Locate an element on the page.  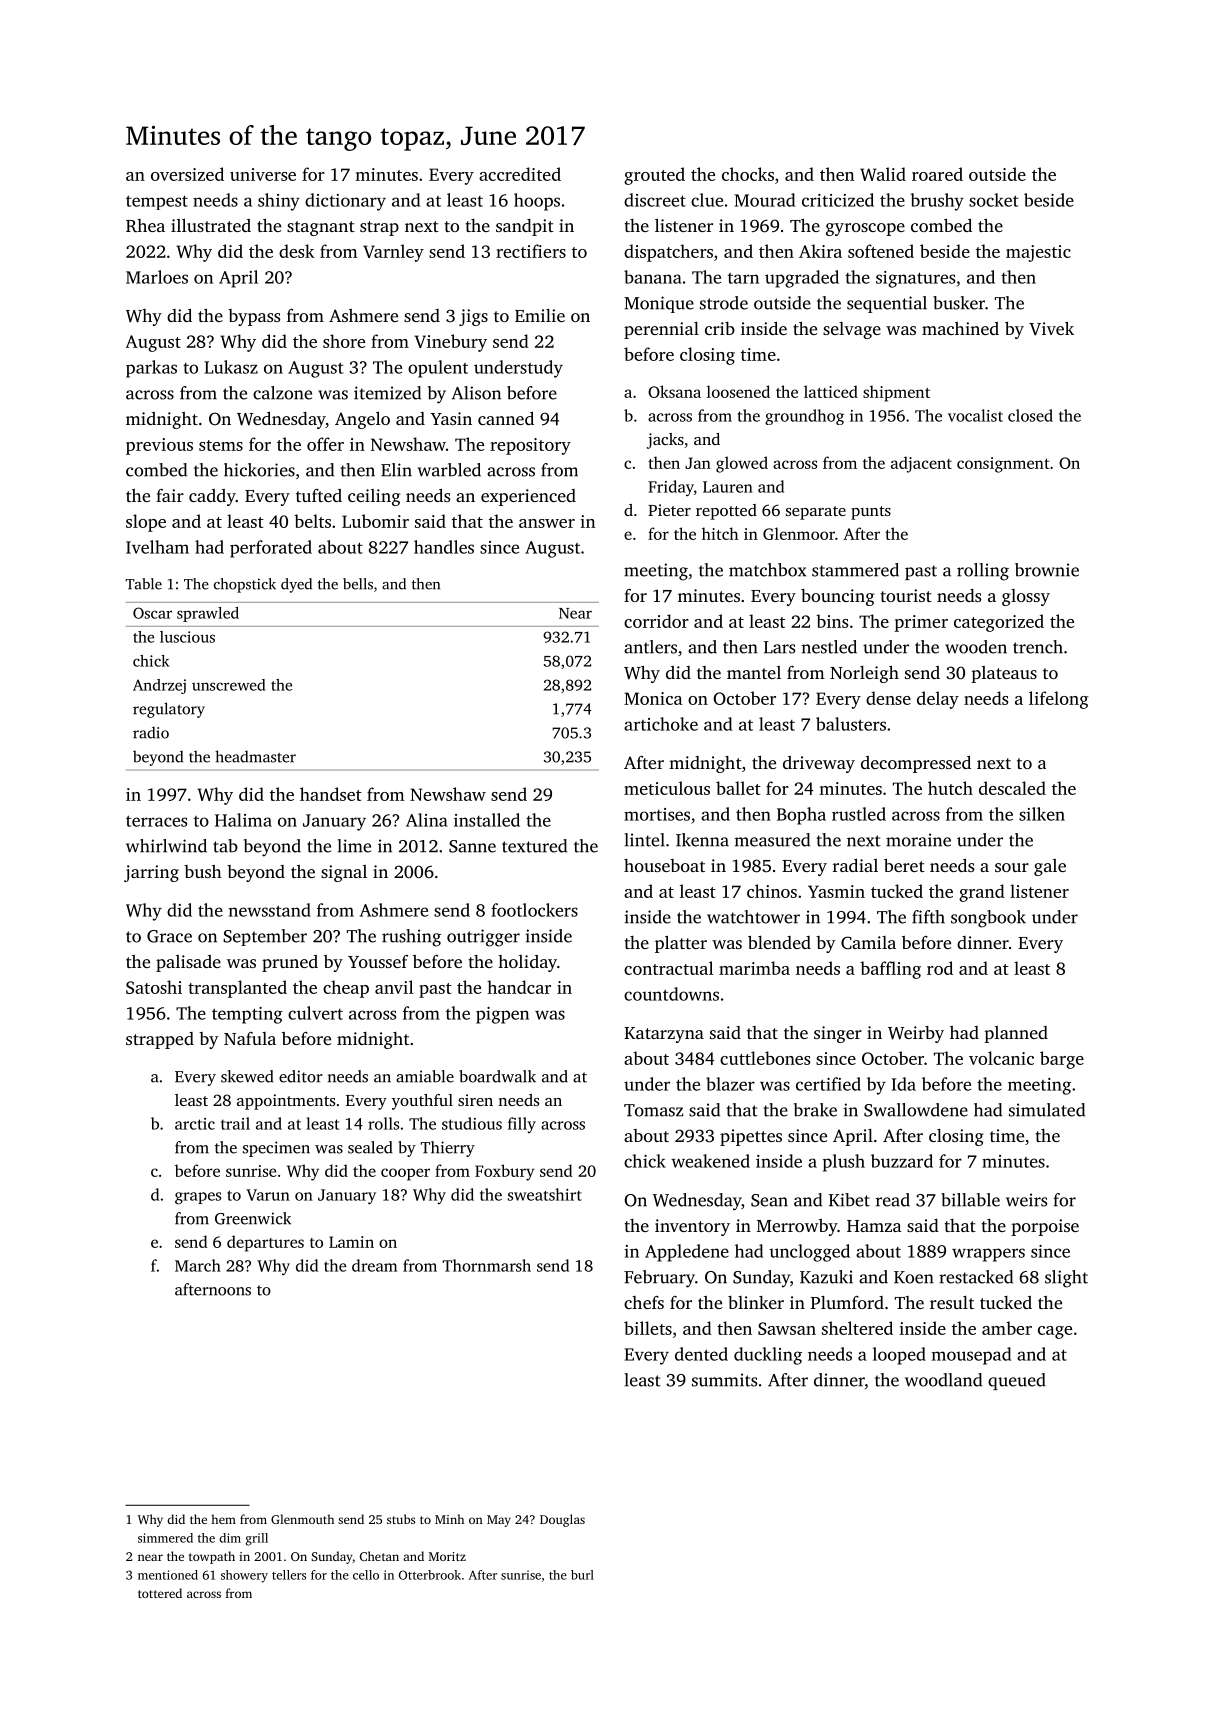
arctic is located at coordinates (195, 1124).
